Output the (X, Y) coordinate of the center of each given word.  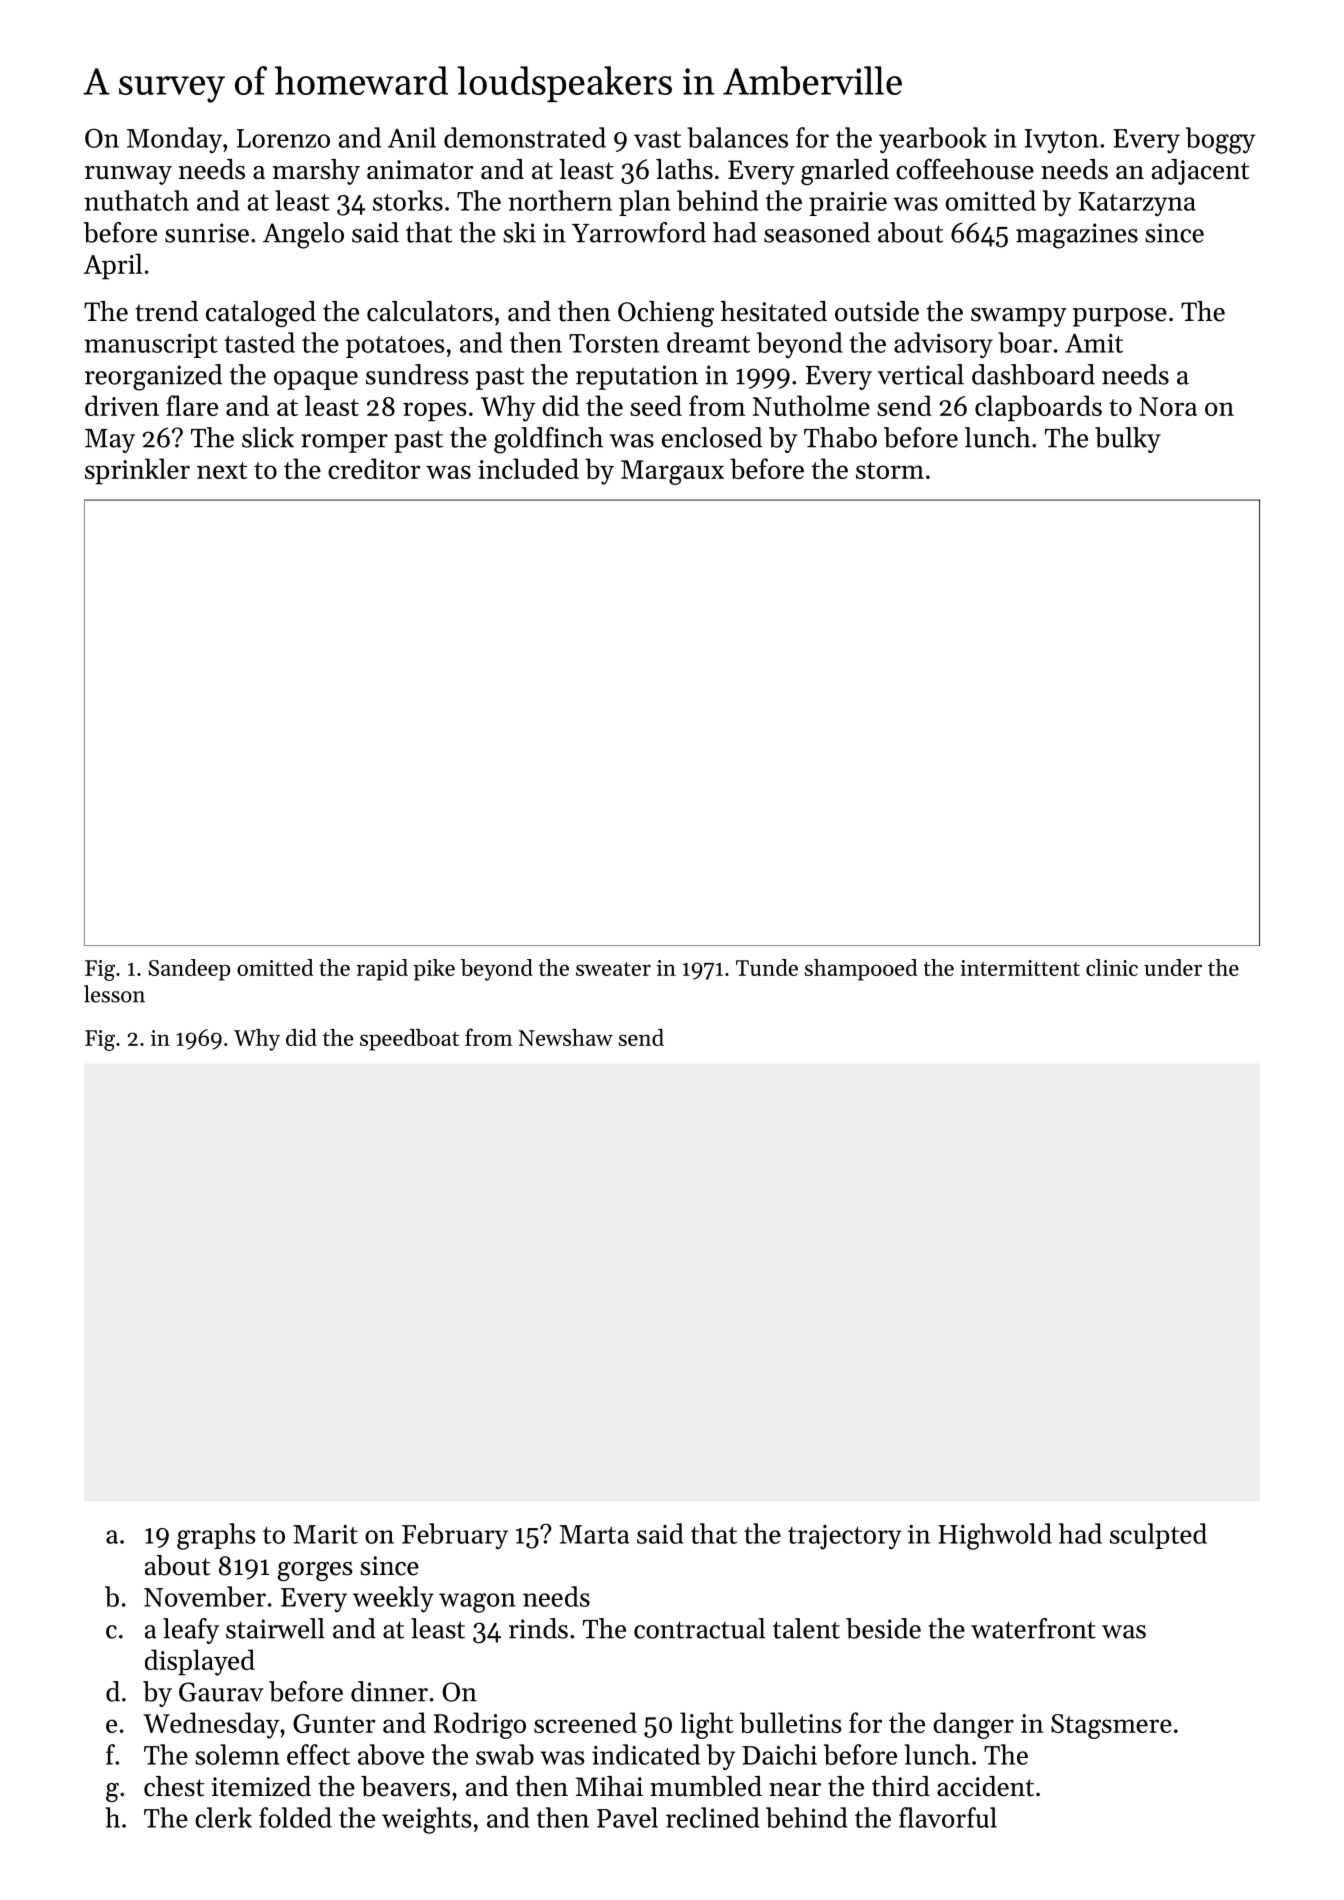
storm (890, 470)
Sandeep (189, 970)
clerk (223, 1817)
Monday (174, 140)
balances (737, 137)
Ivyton (1062, 141)
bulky (1128, 440)
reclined (712, 1817)
